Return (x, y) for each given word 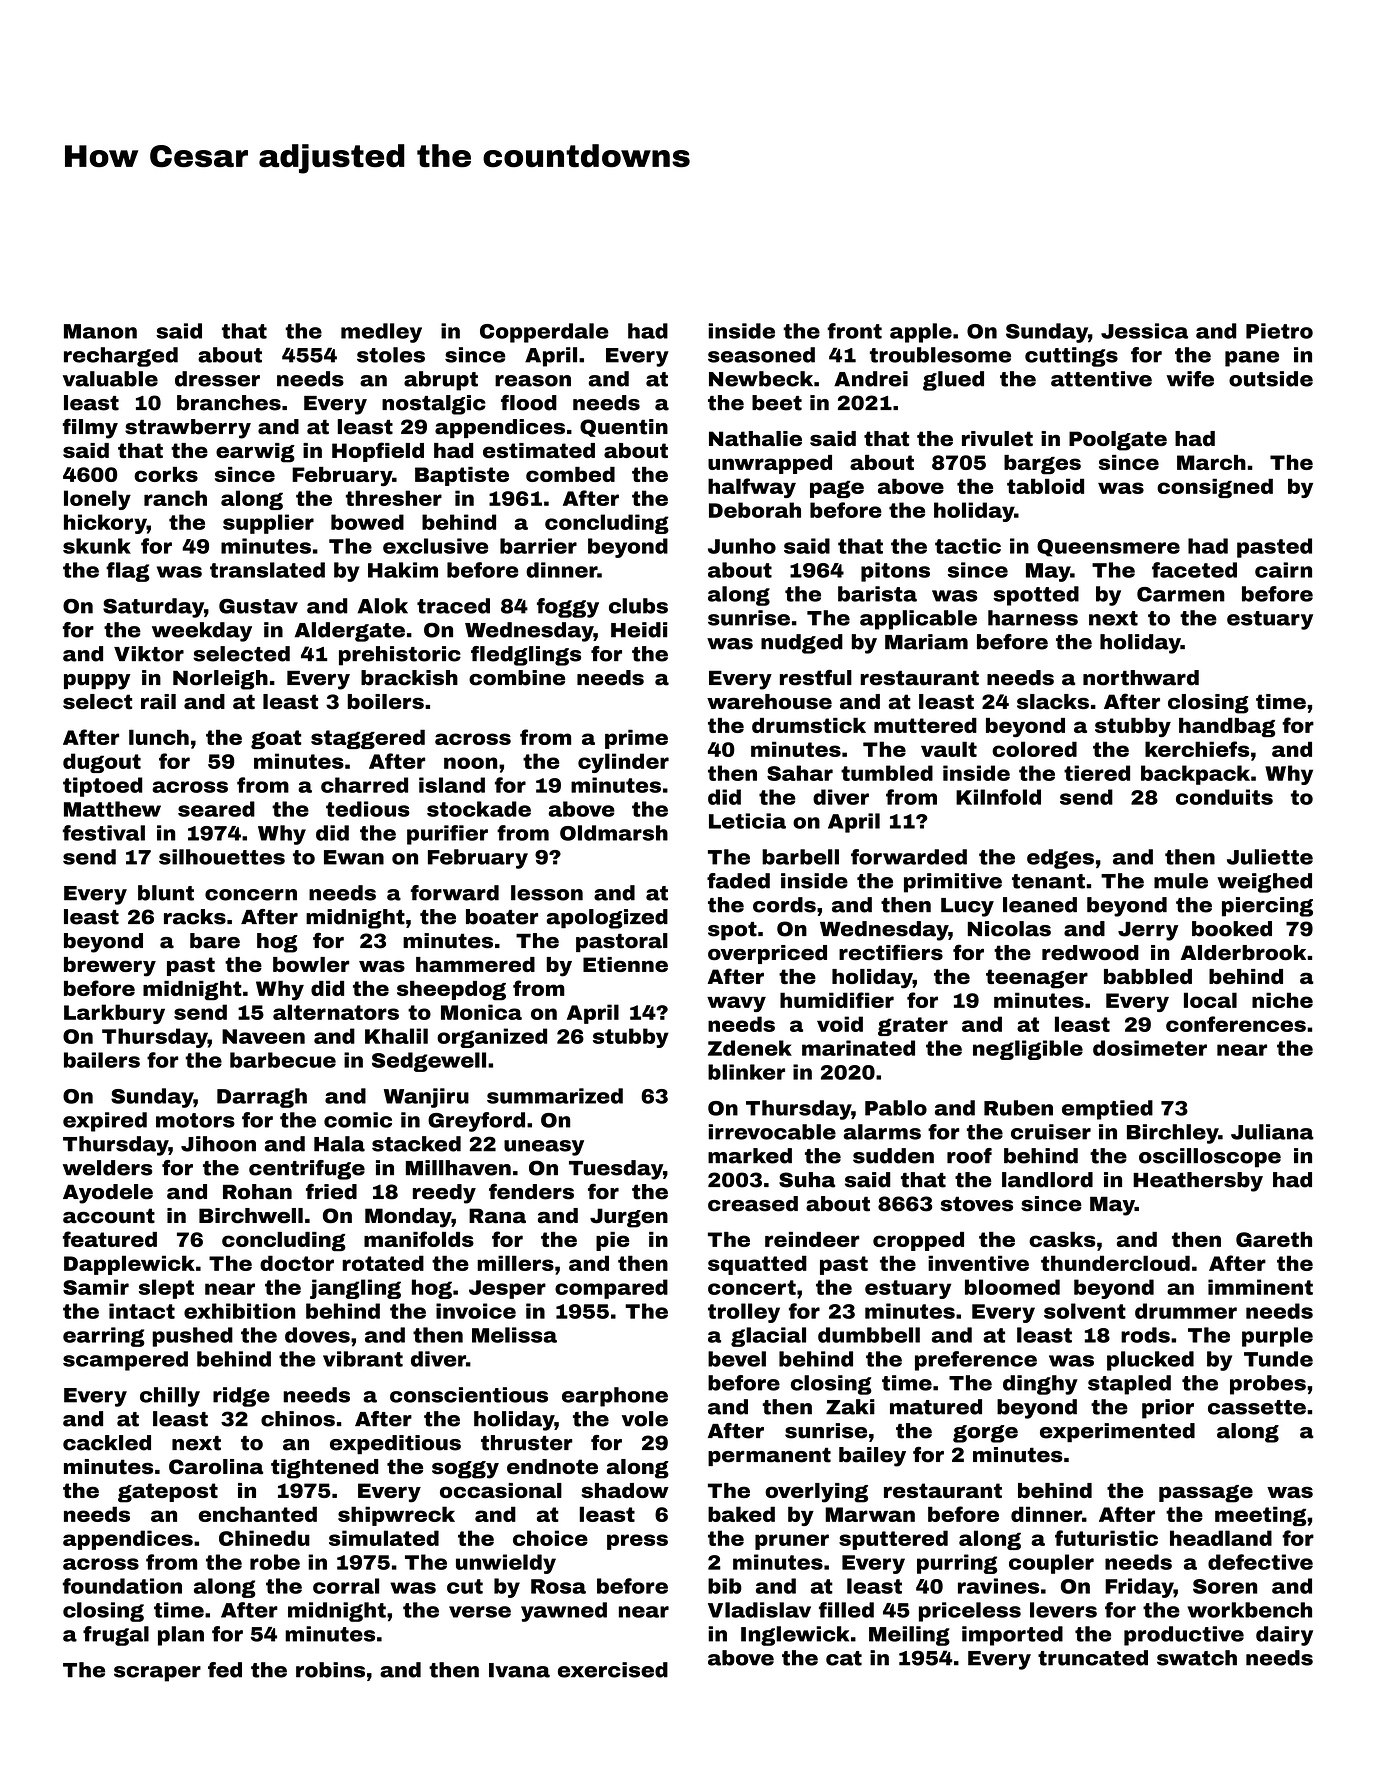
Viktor (149, 654)
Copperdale (544, 333)
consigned (1215, 488)
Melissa (514, 1335)
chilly (170, 1397)
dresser (217, 379)
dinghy (1040, 1385)
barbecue (283, 1060)
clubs (638, 606)
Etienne (625, 964)
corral (346, 1586)
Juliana (1272, 1132)
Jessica (1144, 331)
